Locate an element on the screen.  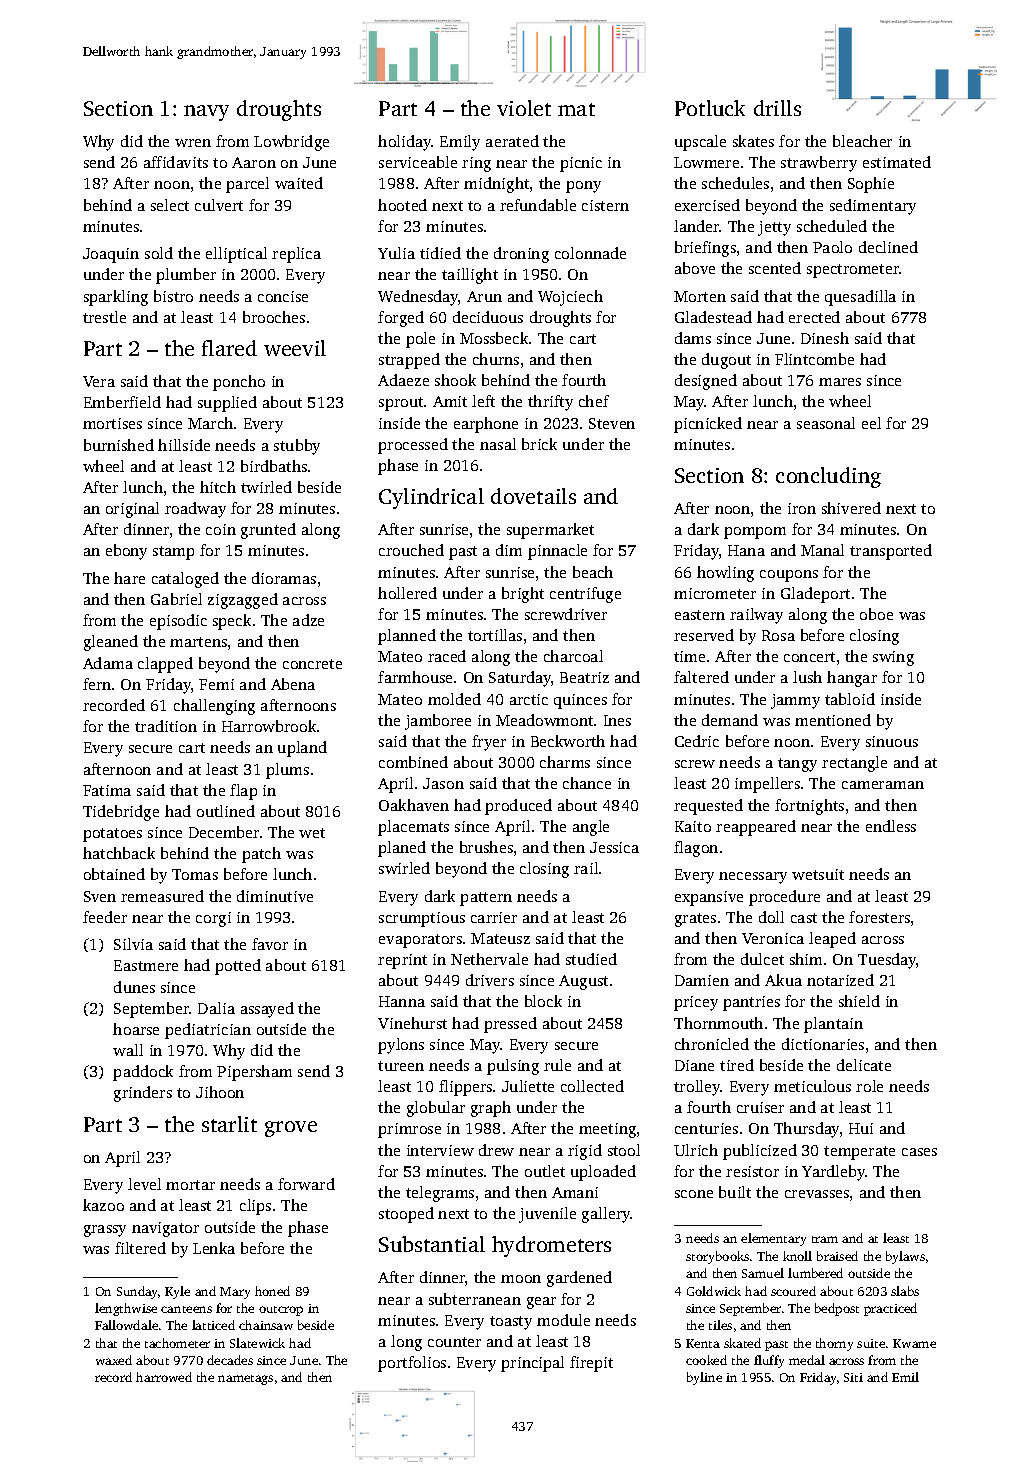
navy is located at coordinates (206, 113).
